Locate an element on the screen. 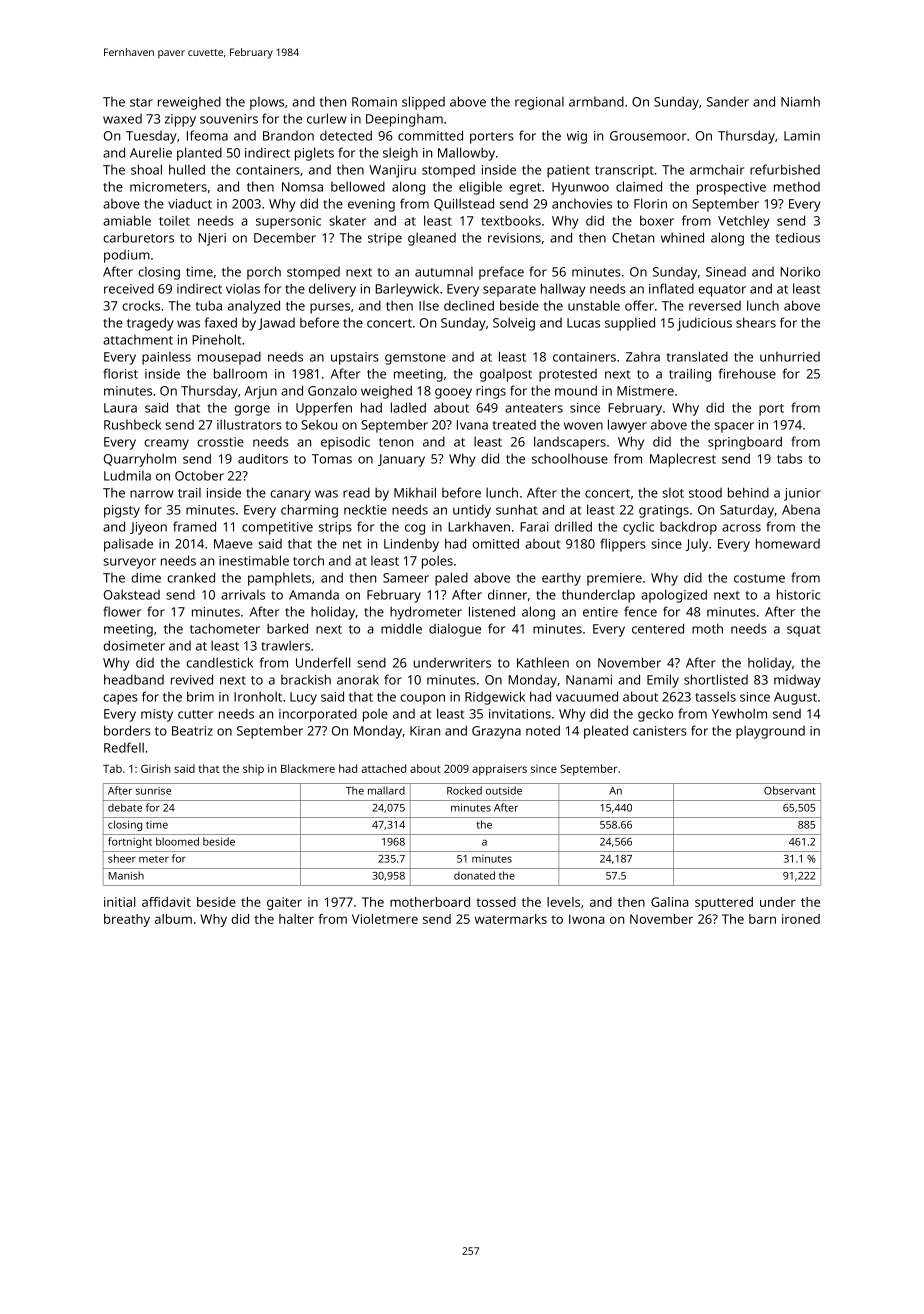  Pineholt is located at coordinates (217, 339).
